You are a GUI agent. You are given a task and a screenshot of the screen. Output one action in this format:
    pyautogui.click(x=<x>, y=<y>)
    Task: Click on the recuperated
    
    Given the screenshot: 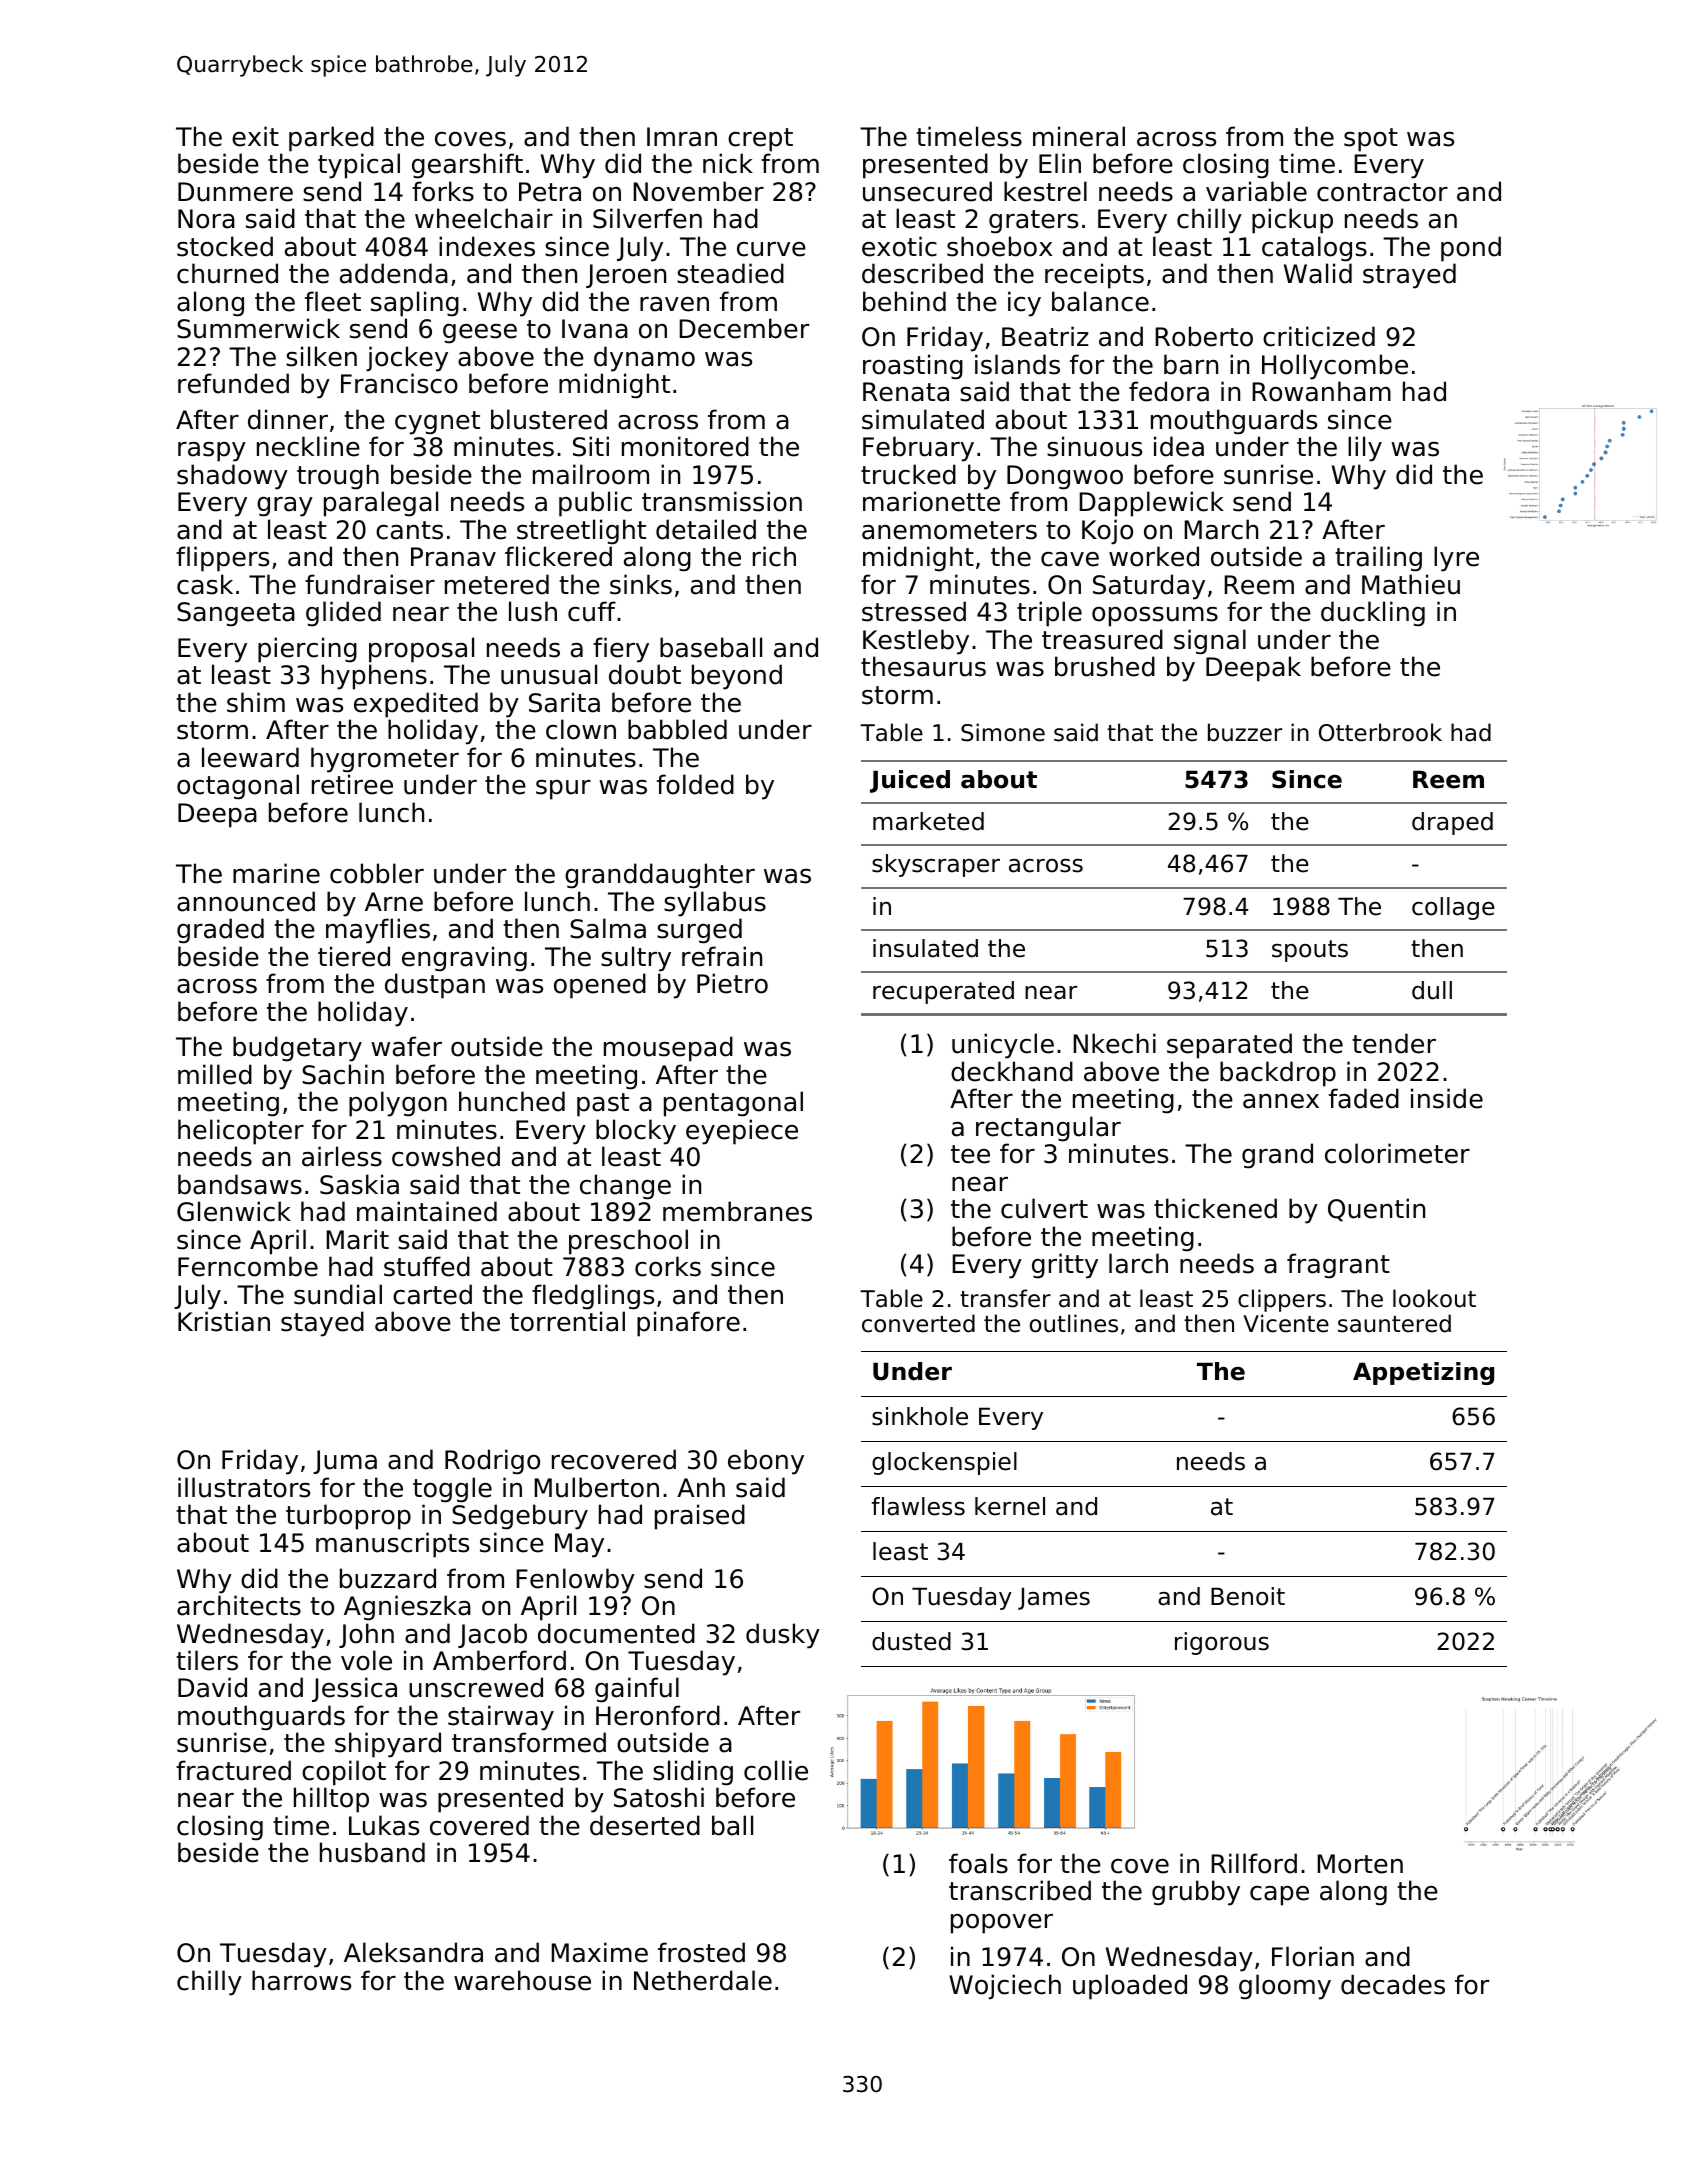 What is the action you would take?
    pyautogui.click(x=943, y=992)
